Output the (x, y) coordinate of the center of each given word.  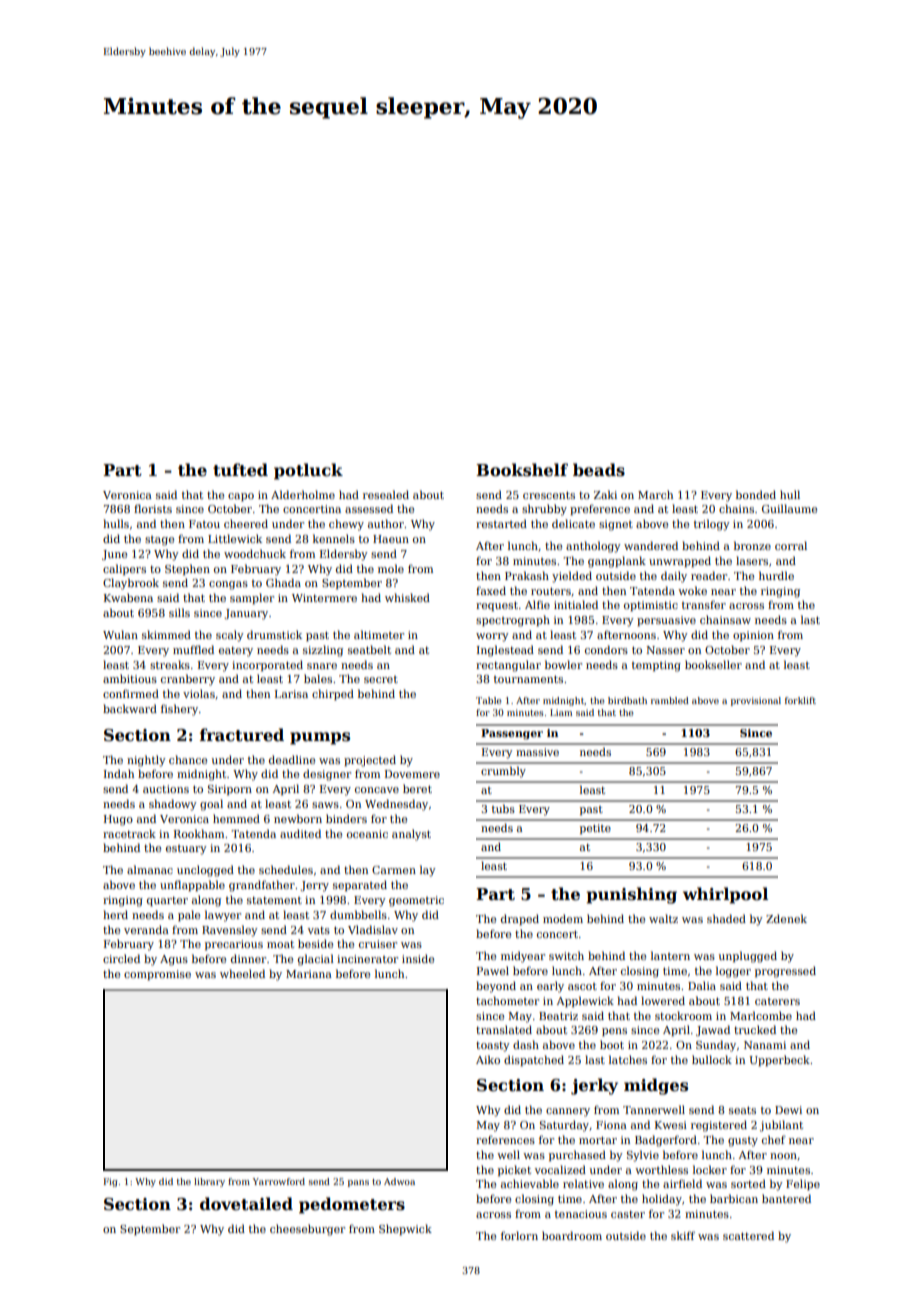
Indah (119, 773)
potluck (308, 471)
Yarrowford (279, 1181)
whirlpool (725, 895)
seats (742, 1110)
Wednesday (396, 805)
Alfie (537, 604)
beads (599, 470)
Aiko (488, 1059)
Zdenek (786, 918)
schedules (286, 869)
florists (153, 508)
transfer (704, 604)
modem (563, 918)
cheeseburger (307, 1230)
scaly (230, 636)
